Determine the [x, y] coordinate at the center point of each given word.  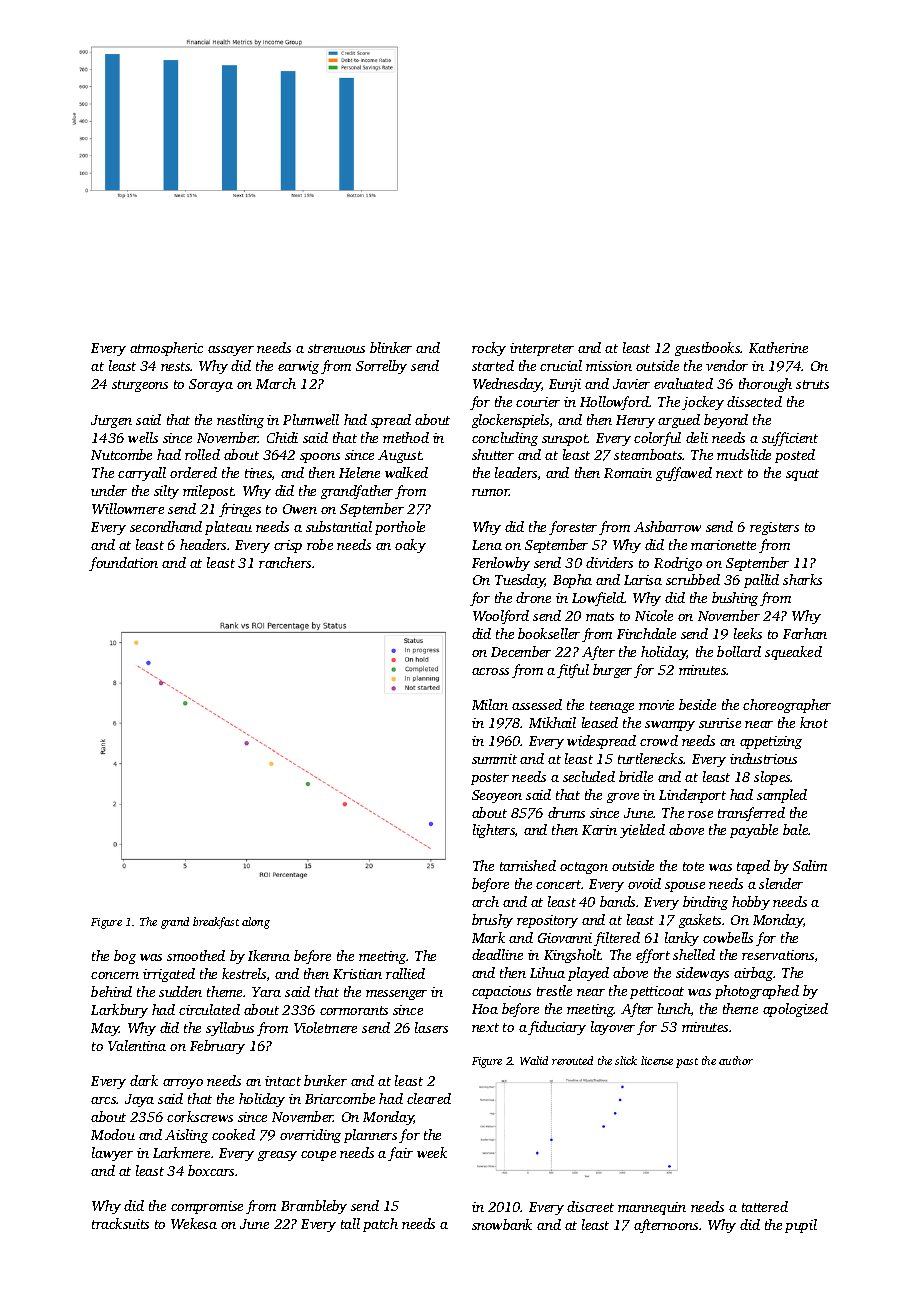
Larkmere [181, 1152]
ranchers [285, 562]
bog [125, 957]
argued [679, 421]
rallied [405, 973]
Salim [810, 865]
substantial [339, 526]
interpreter [542, 349]
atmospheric [166, 349]
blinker [391, 347]
